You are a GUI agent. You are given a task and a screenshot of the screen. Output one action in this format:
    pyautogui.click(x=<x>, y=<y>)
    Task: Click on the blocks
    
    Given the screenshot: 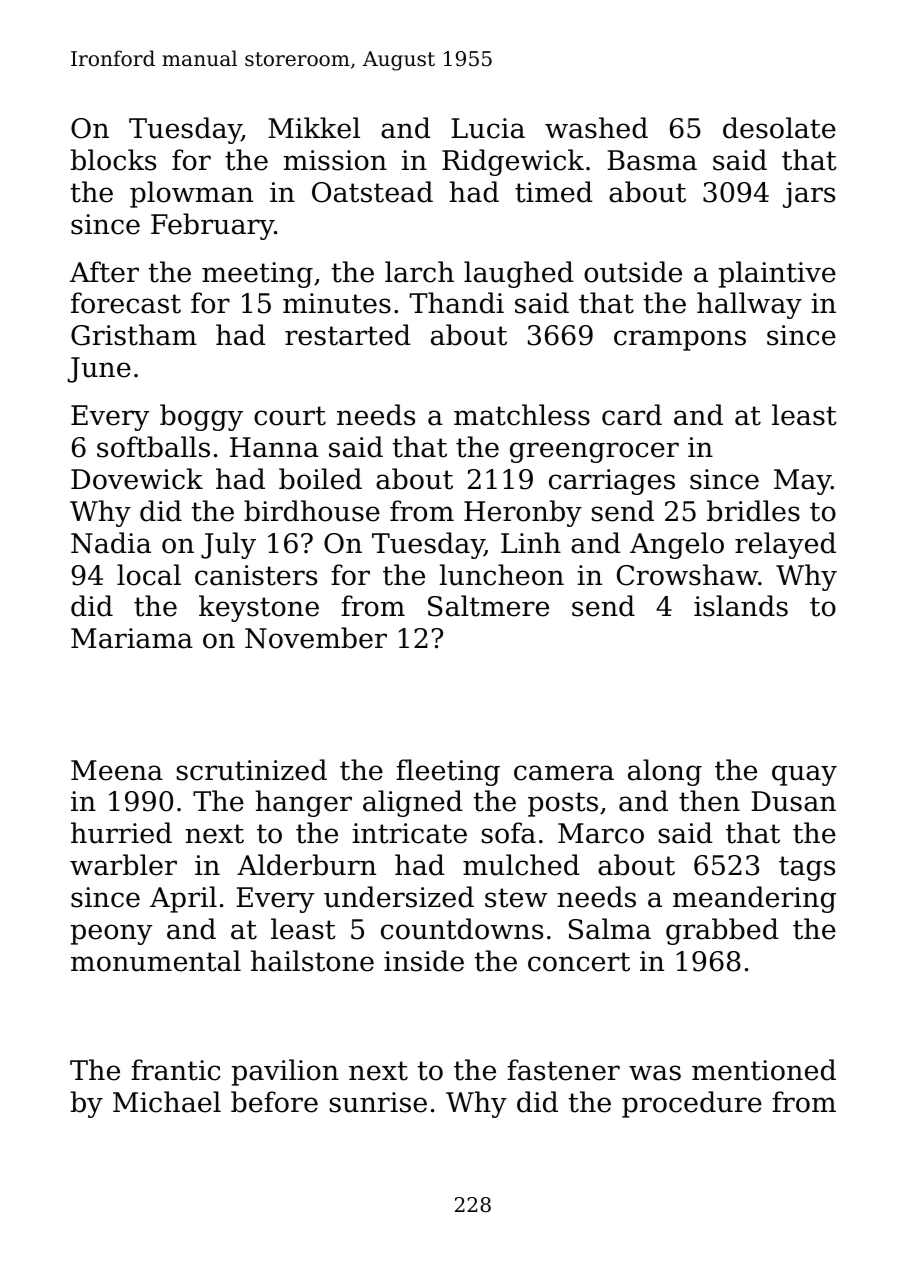 What is the action you would take?
    pyautogui.click(x=113, y=160)
